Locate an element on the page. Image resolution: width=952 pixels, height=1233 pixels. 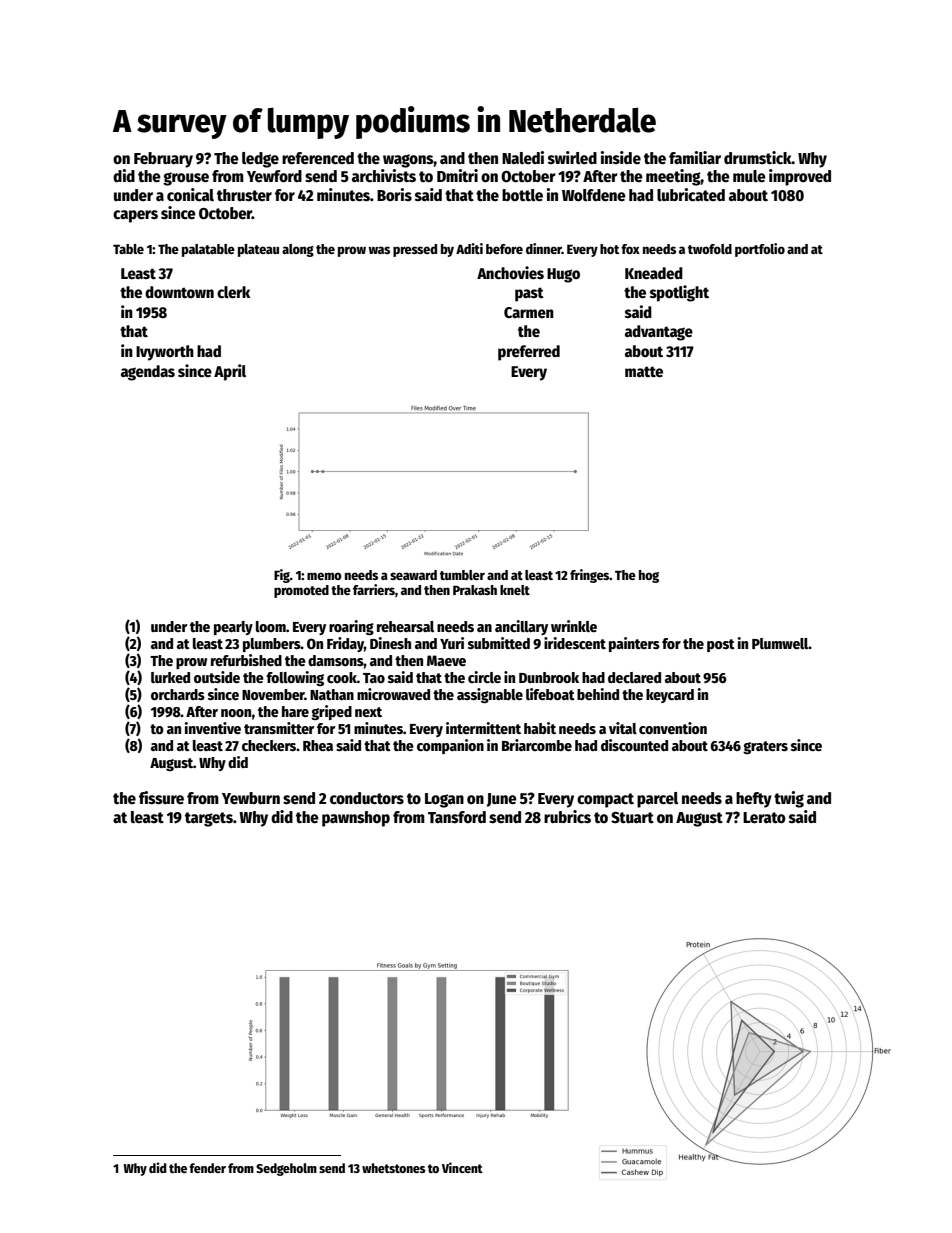
Plumwell is located at coordinates (780, 643).
